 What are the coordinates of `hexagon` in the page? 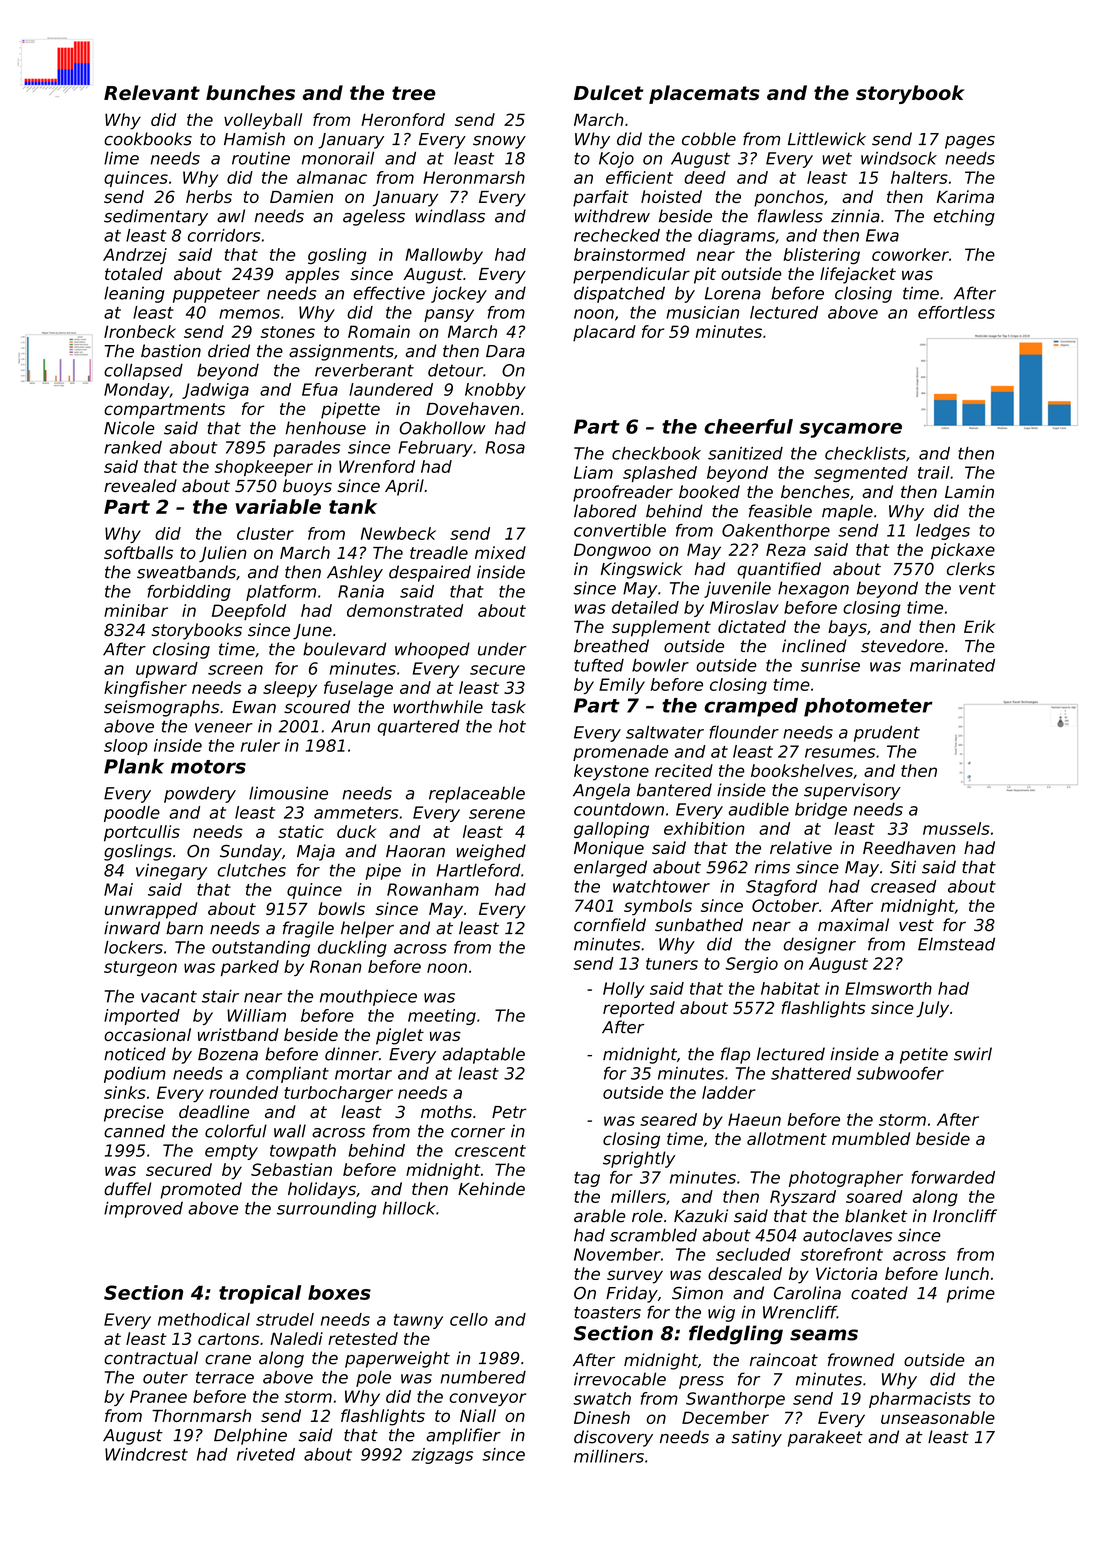 It's located at (813, 589).
